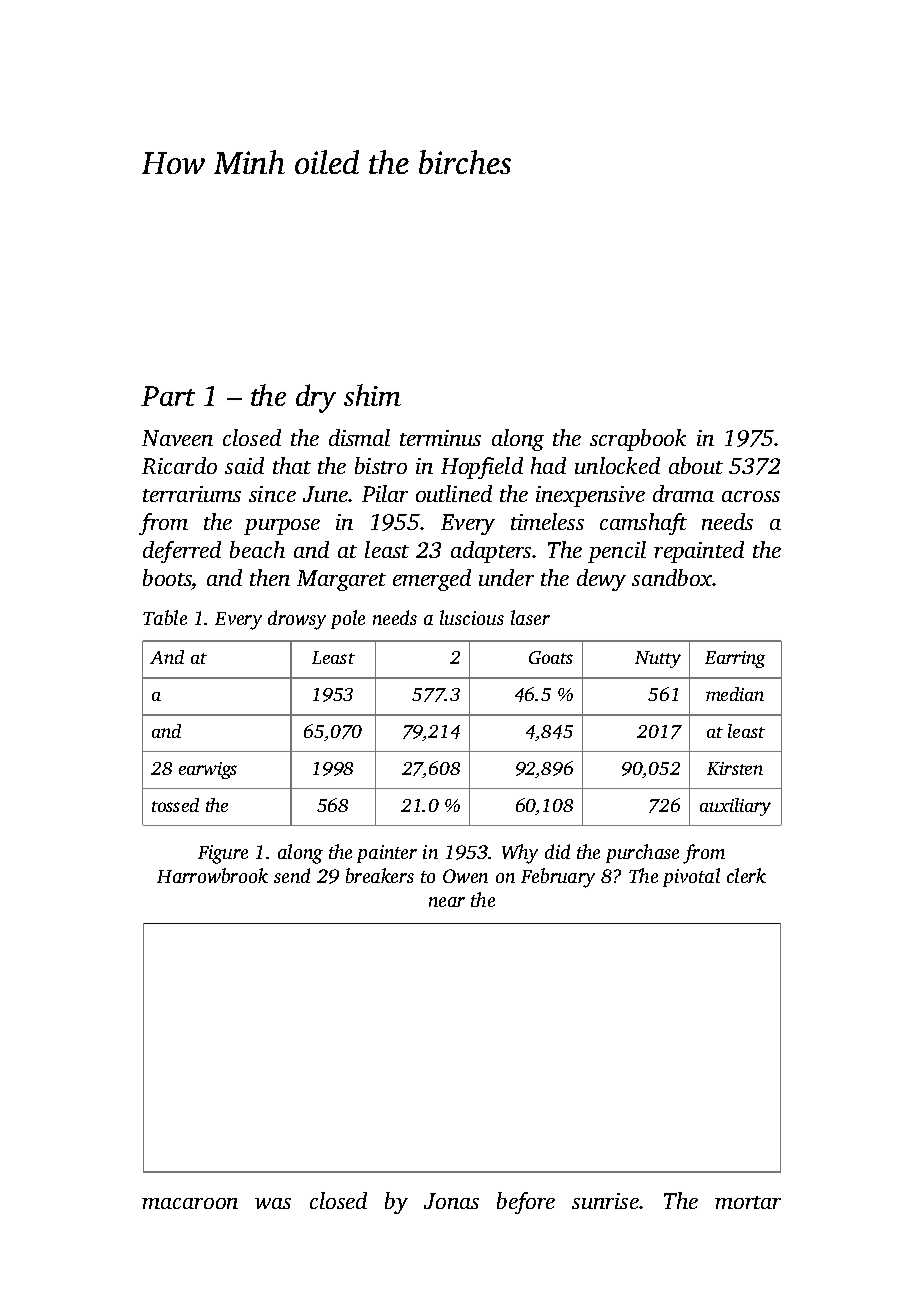  What do you see at coordinates (658, 659) in the document?
I see `Nutty` at bounding box center [658, 659].
